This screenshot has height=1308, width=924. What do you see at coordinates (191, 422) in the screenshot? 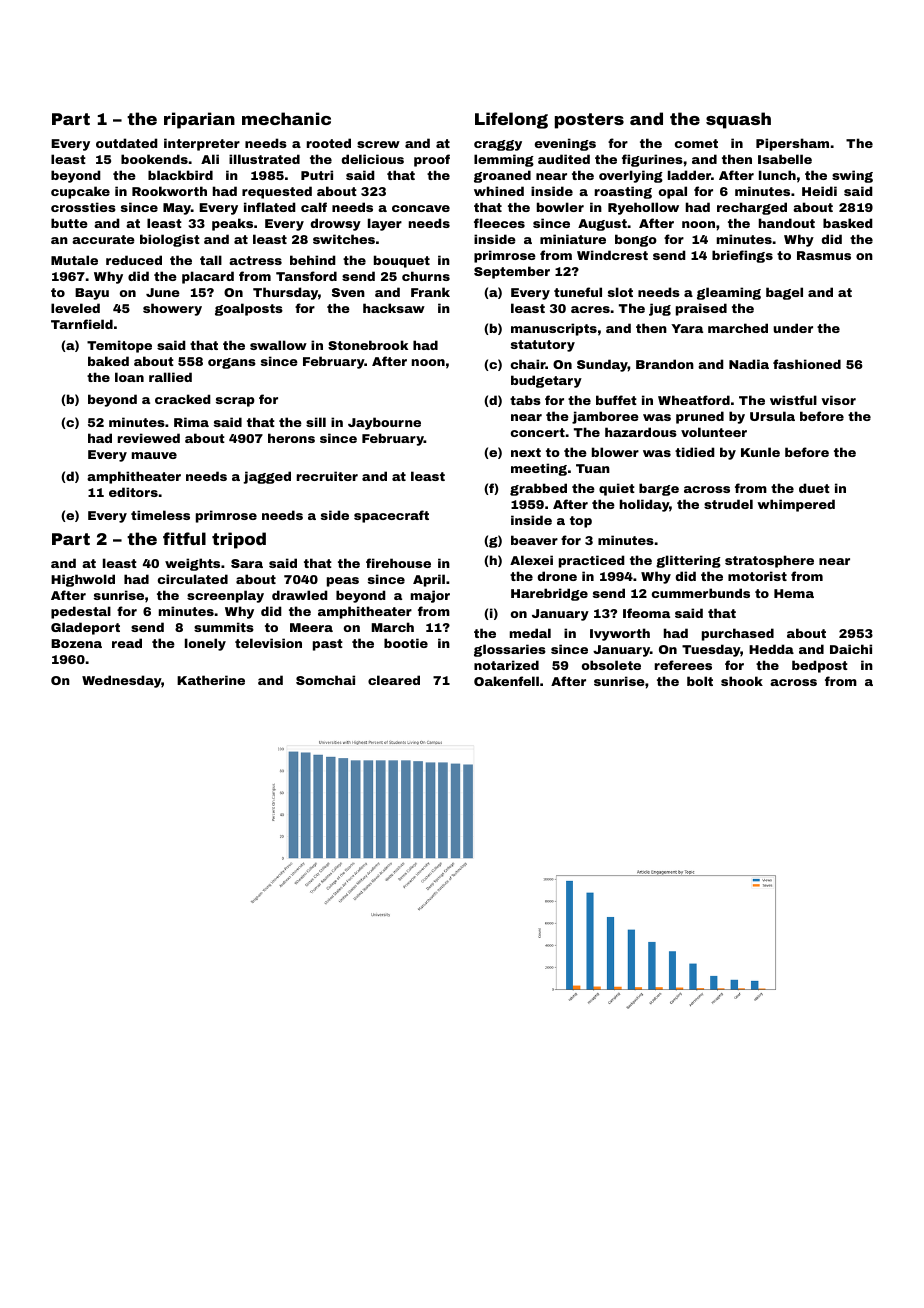
I see `Rima` at bounding box center [191, 422].
